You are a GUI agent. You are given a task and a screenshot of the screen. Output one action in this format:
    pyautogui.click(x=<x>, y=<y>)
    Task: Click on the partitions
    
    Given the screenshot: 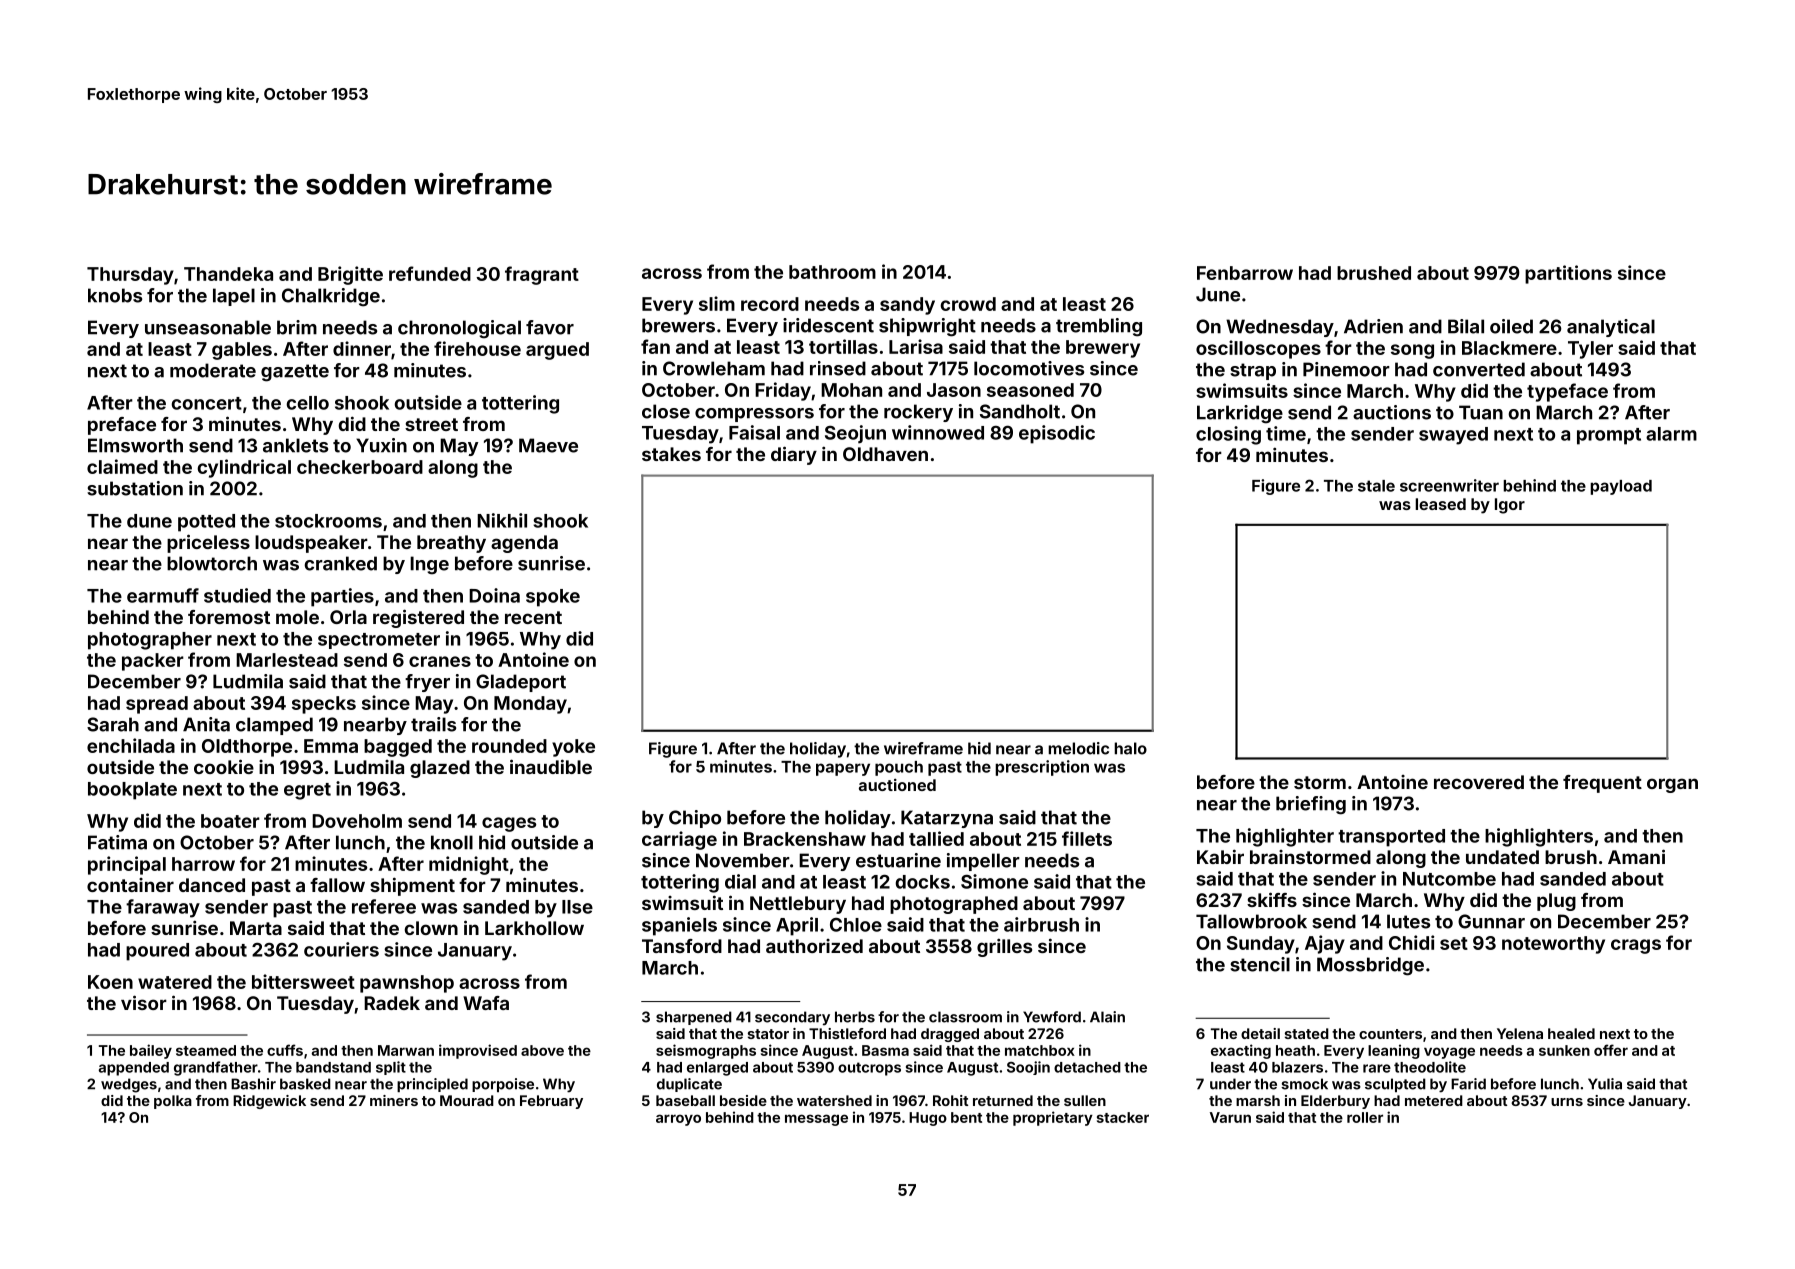 What is the action you would take?
    pyautogui.click(x=1568, y=274)
